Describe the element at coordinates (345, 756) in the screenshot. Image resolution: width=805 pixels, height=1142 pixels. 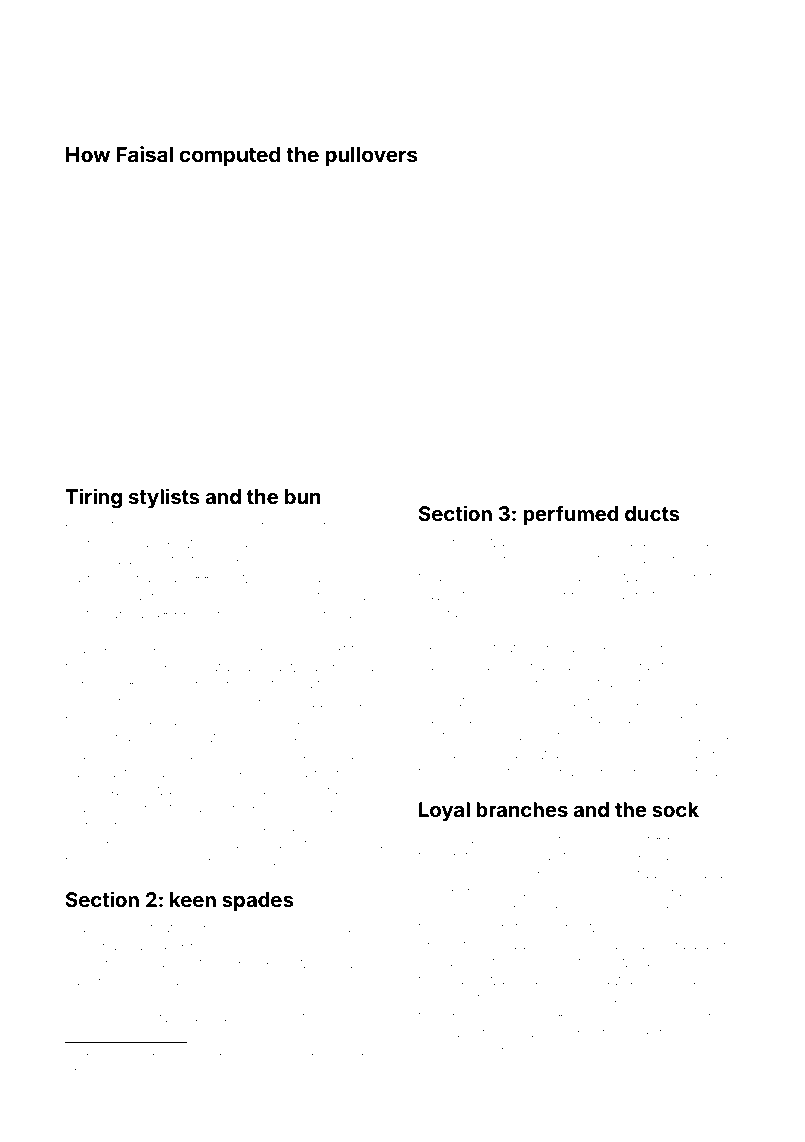
I see `Darragh` at that location.
